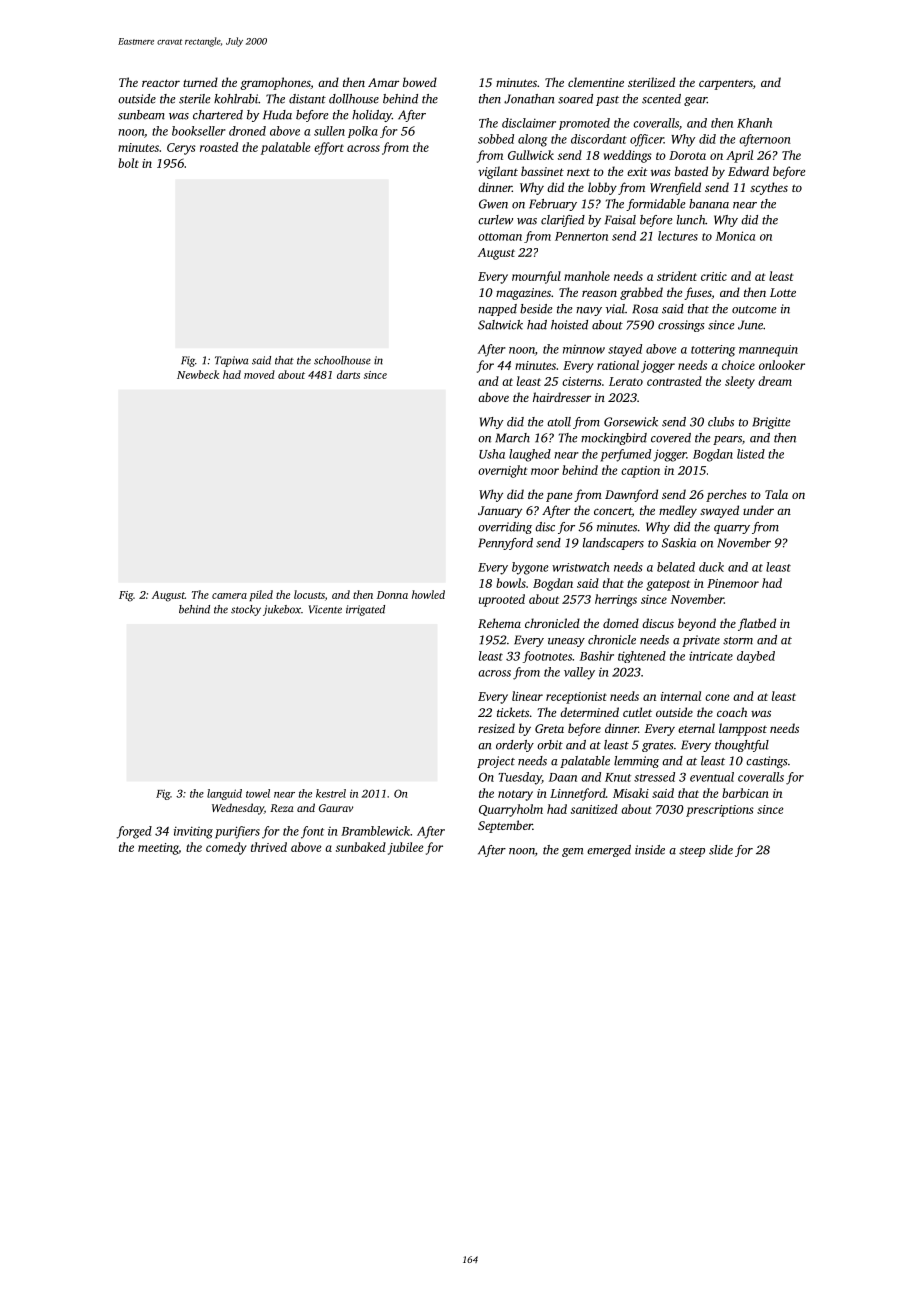 Image resolution: width=924 pixels, height=1308 pixels. Describe the element at coordinates (128, 163) in the screenshot. I see `bolt` at that location.
